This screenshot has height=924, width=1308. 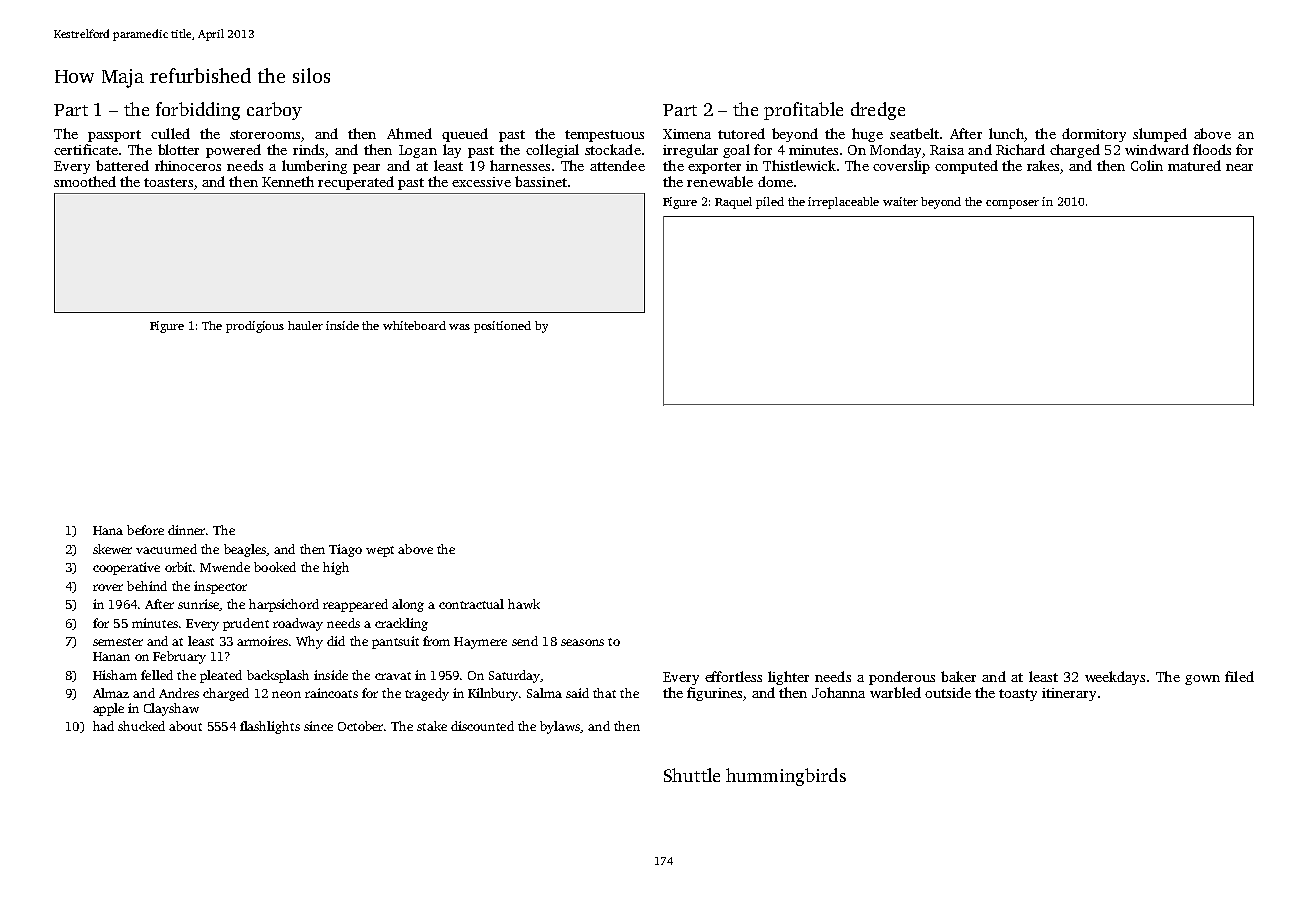 What do you see at coordinates (103, 726) in the screenshot?
I see `had` at bounding box center [103, 726].
